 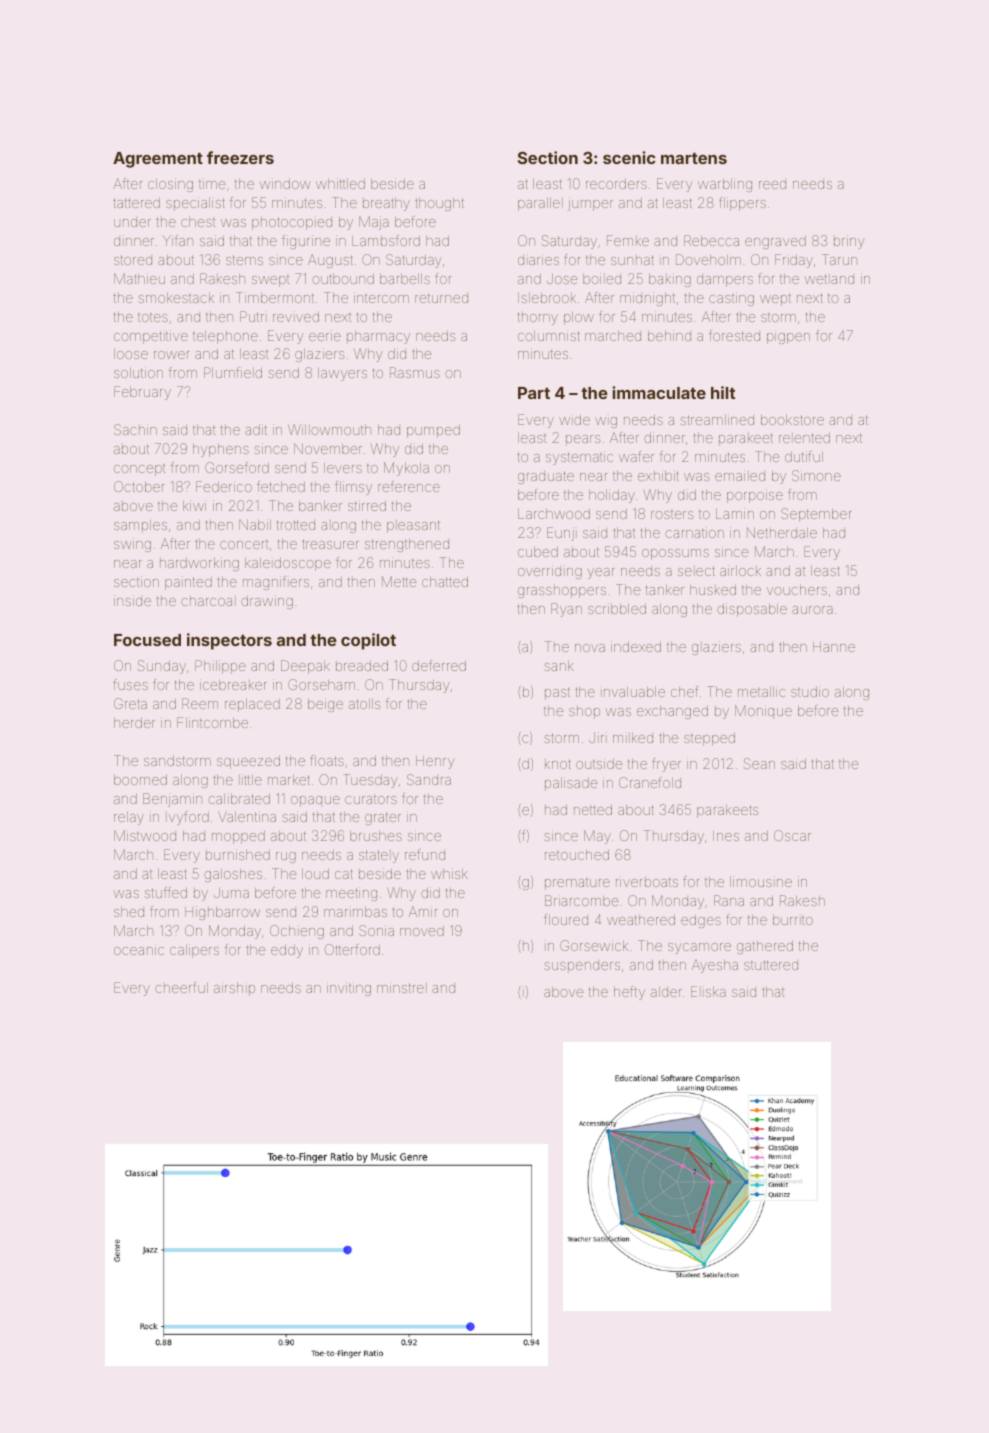 I want to click on breaded, so click(x=362, y=666).
